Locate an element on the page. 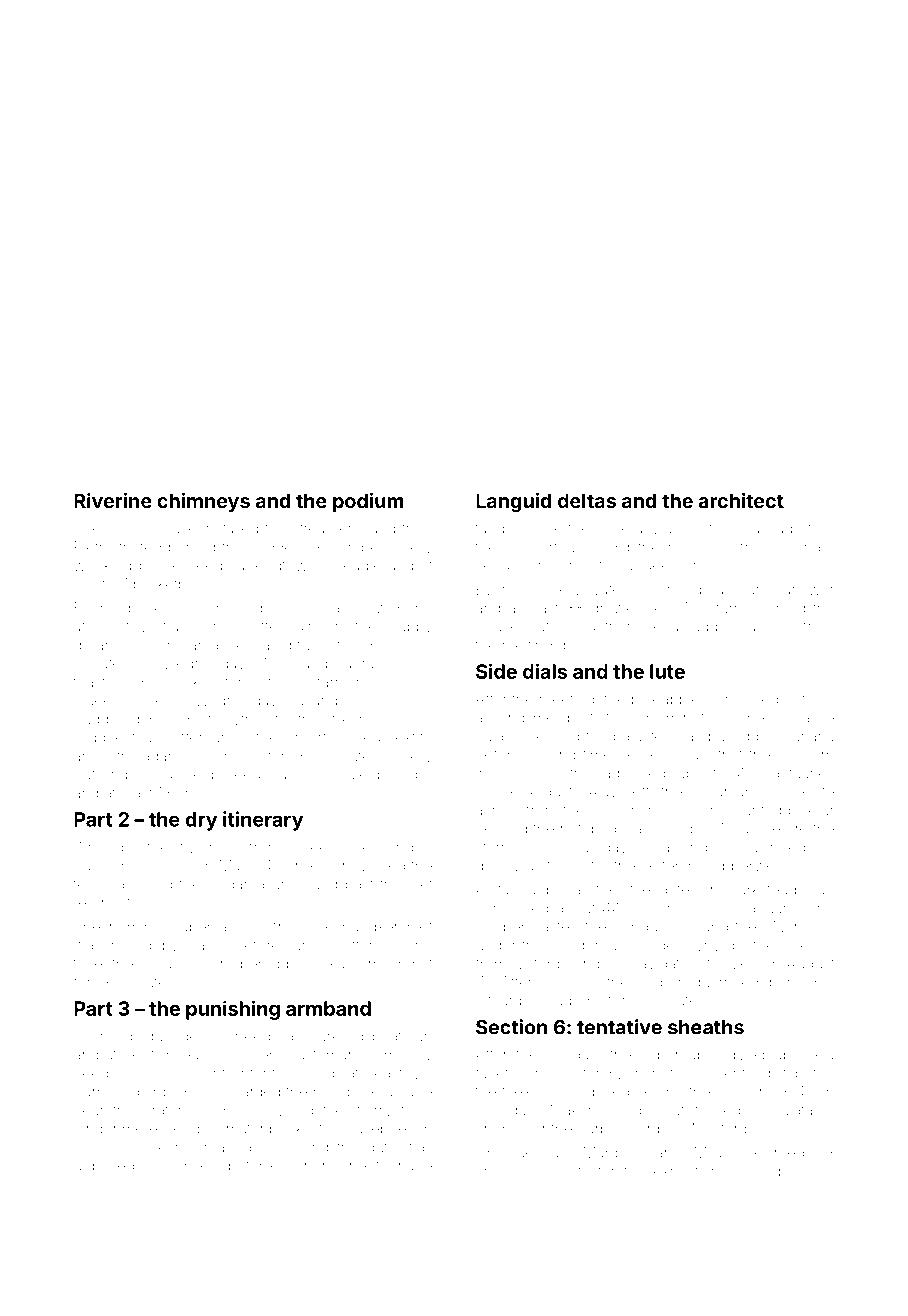  teenage is located at coordinates (404, 1168).
